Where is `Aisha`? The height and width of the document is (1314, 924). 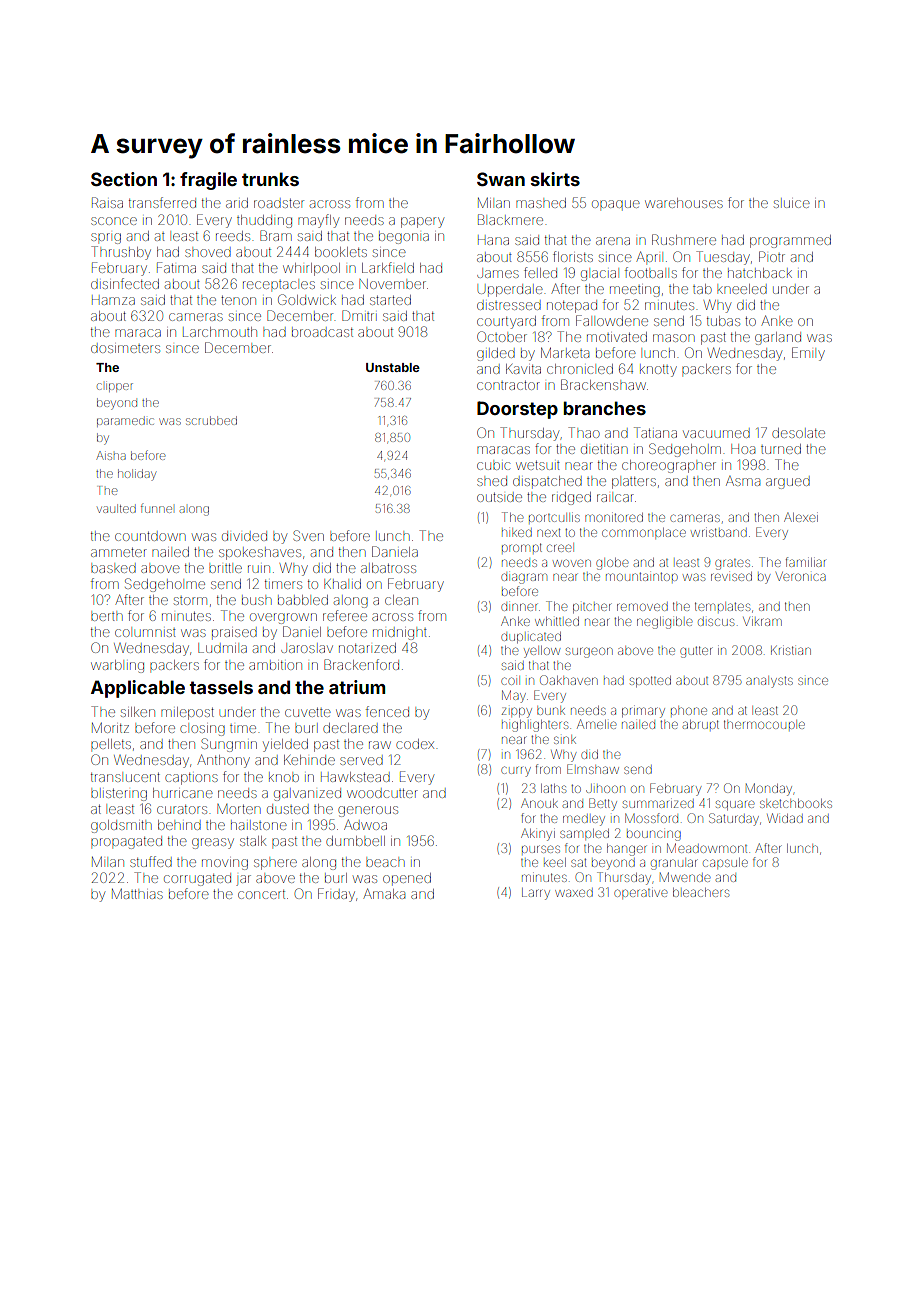
Aisha is located at coordinates (111, 455).
